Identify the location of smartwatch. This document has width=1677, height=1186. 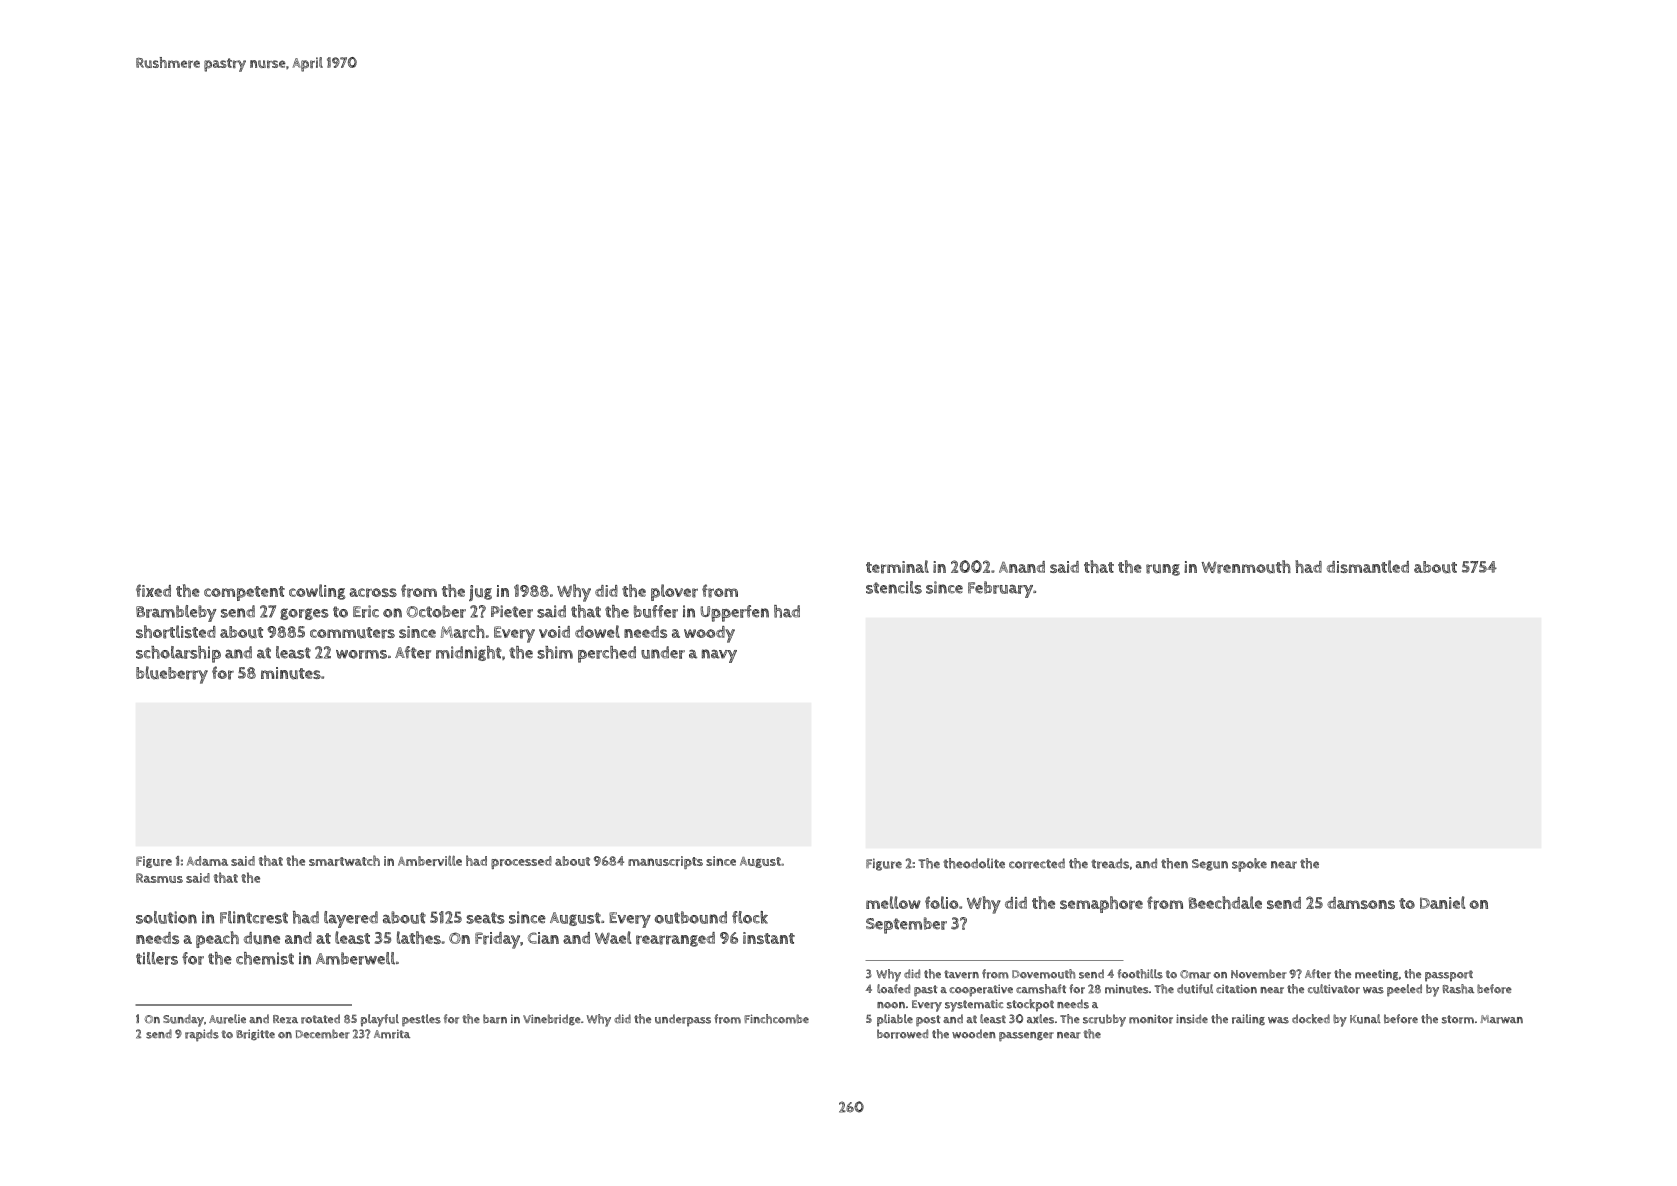
(344, 860).
